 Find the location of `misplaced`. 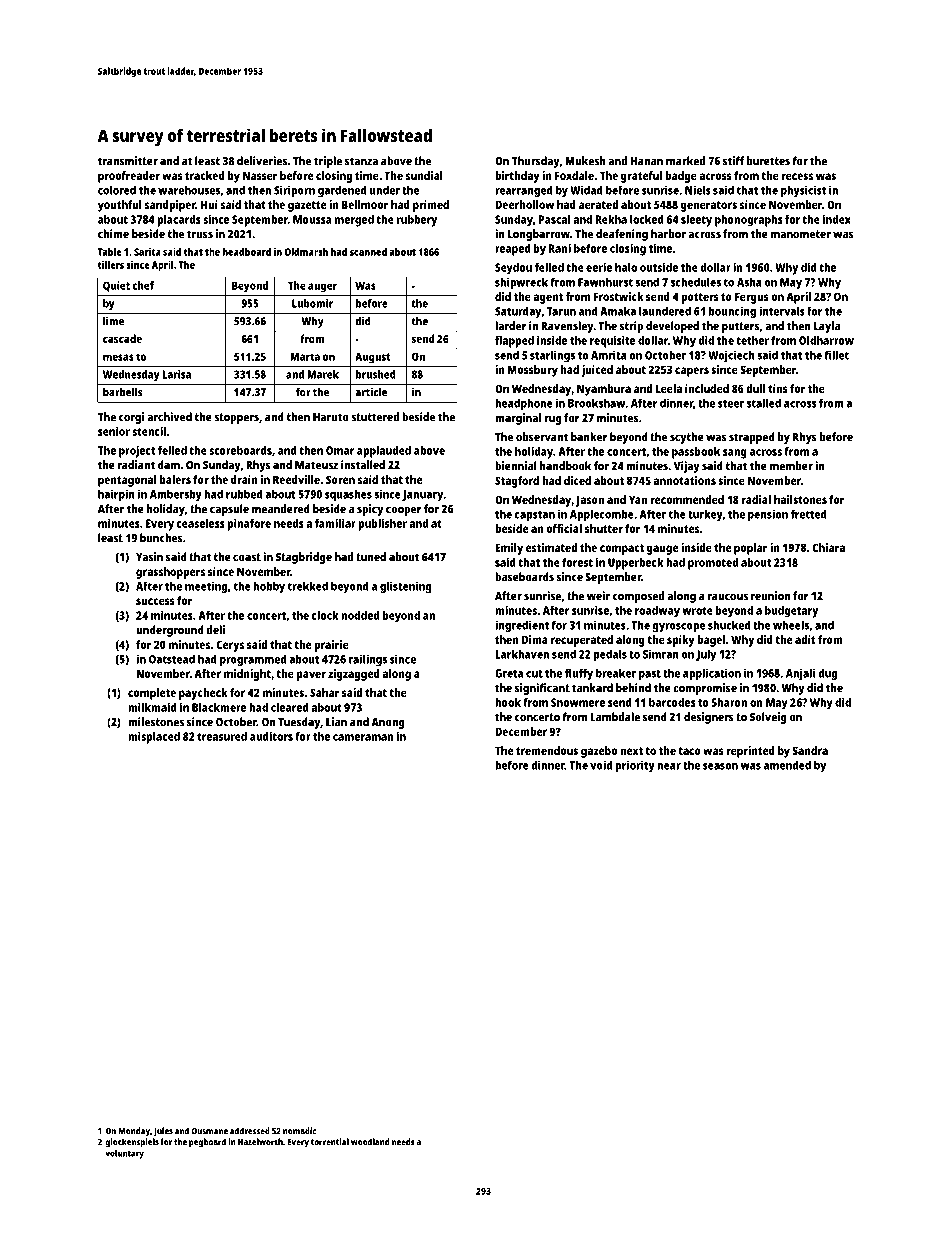

misplaced is located at coordinates (154, 738).
